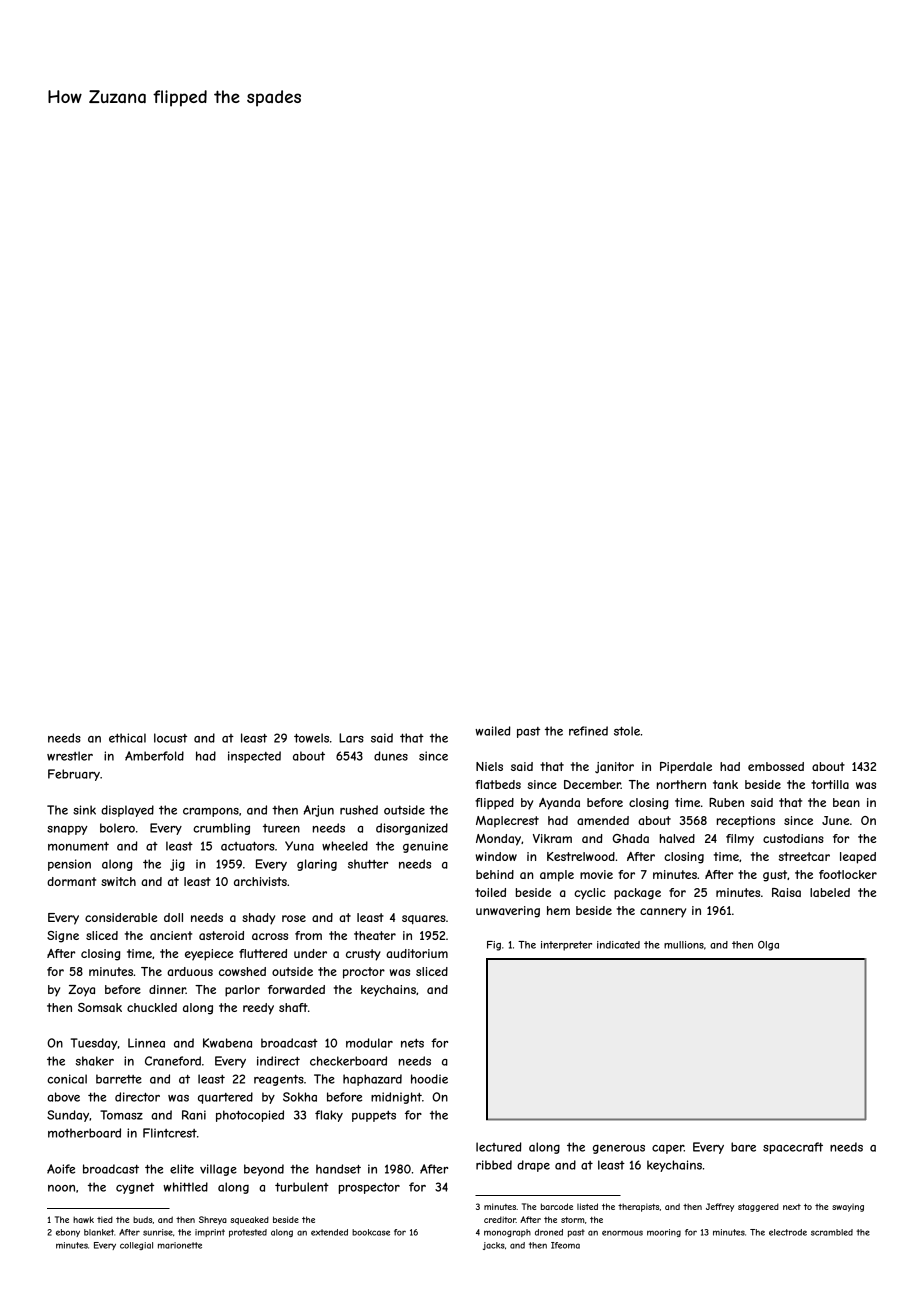  What do you see at coordinates (158, 1232) in the page?
I see `sunrise` at bounding box center [158, 1232].
